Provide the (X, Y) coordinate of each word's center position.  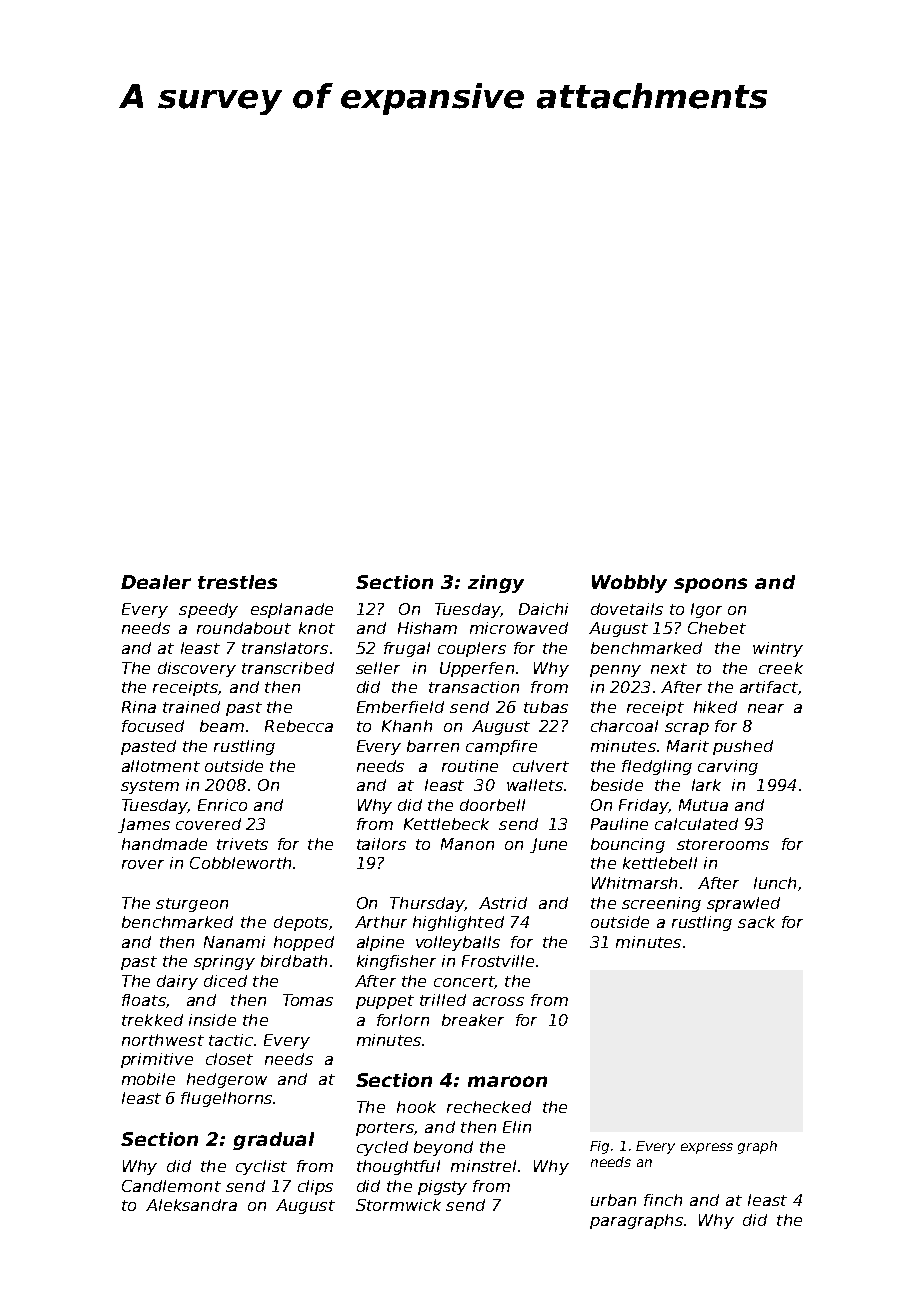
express (707, 1148)
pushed (743, 747)
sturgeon (192, 905)
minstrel (483, 1166)
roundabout (244, 628)
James (144, 825)
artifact (769, 687)
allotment (161, 766)
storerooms (723, 844)
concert (464, 981)
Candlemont (171, 1186)
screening (661, 904)
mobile (148, 1079)
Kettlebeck (446, 824)
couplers (472, 649)
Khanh (407, 726)
